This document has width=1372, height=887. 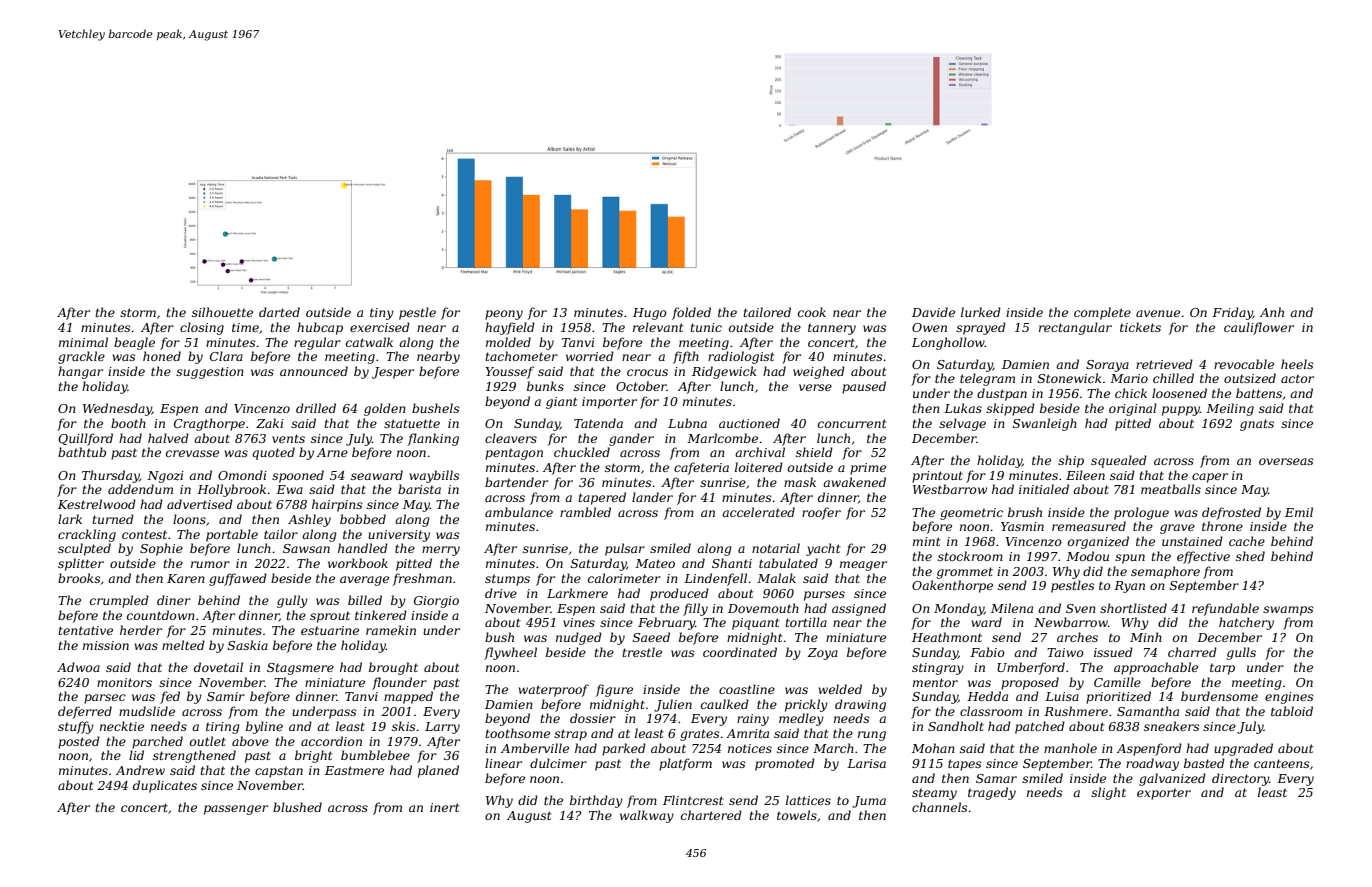 I want to click on inert, so click(x=445, y=807).
